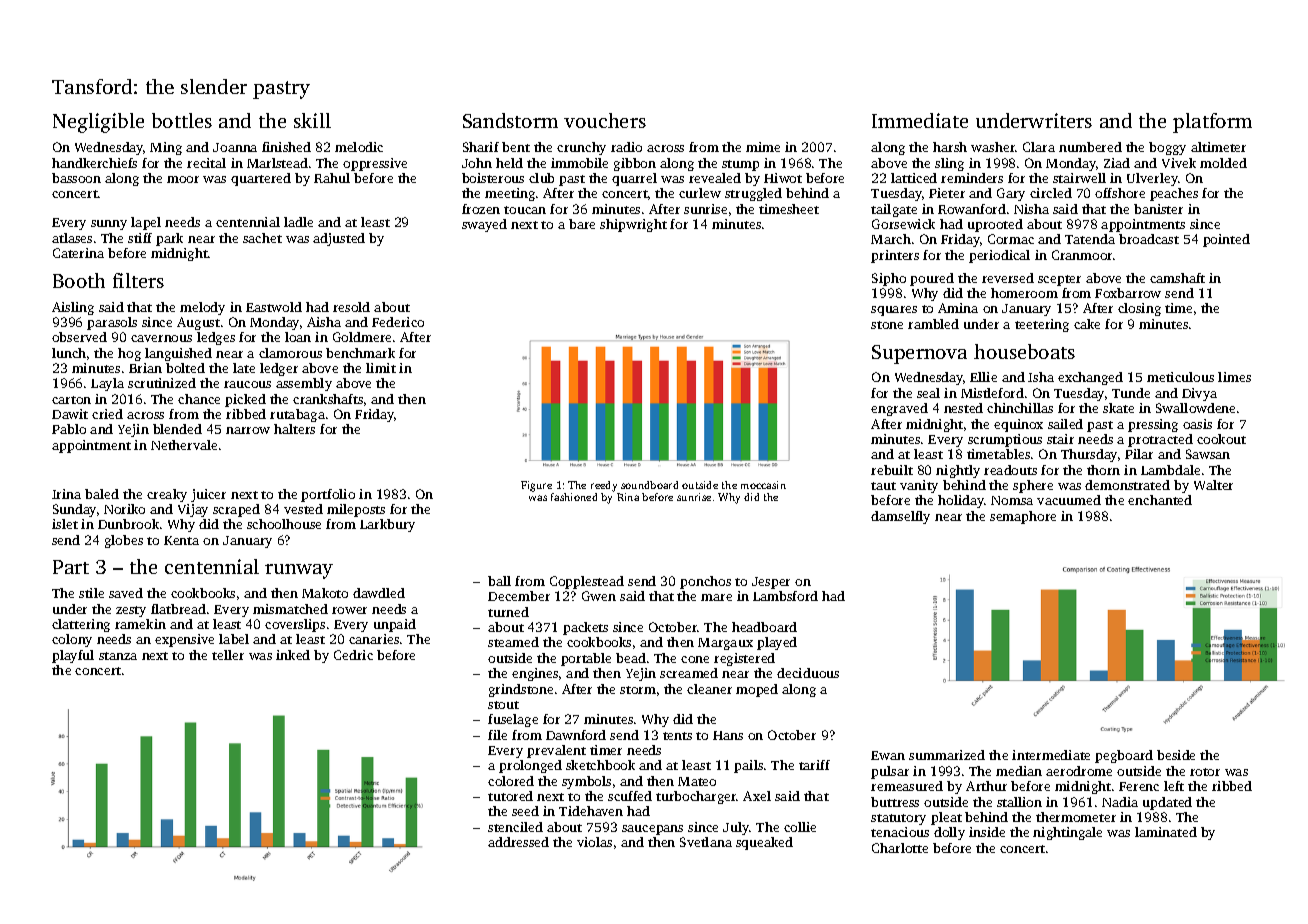 The image size is (1308, 924). What do you see at coordinates (228, 655) in the screenshot?
I see `teller` at bounding box center [228, 655].
